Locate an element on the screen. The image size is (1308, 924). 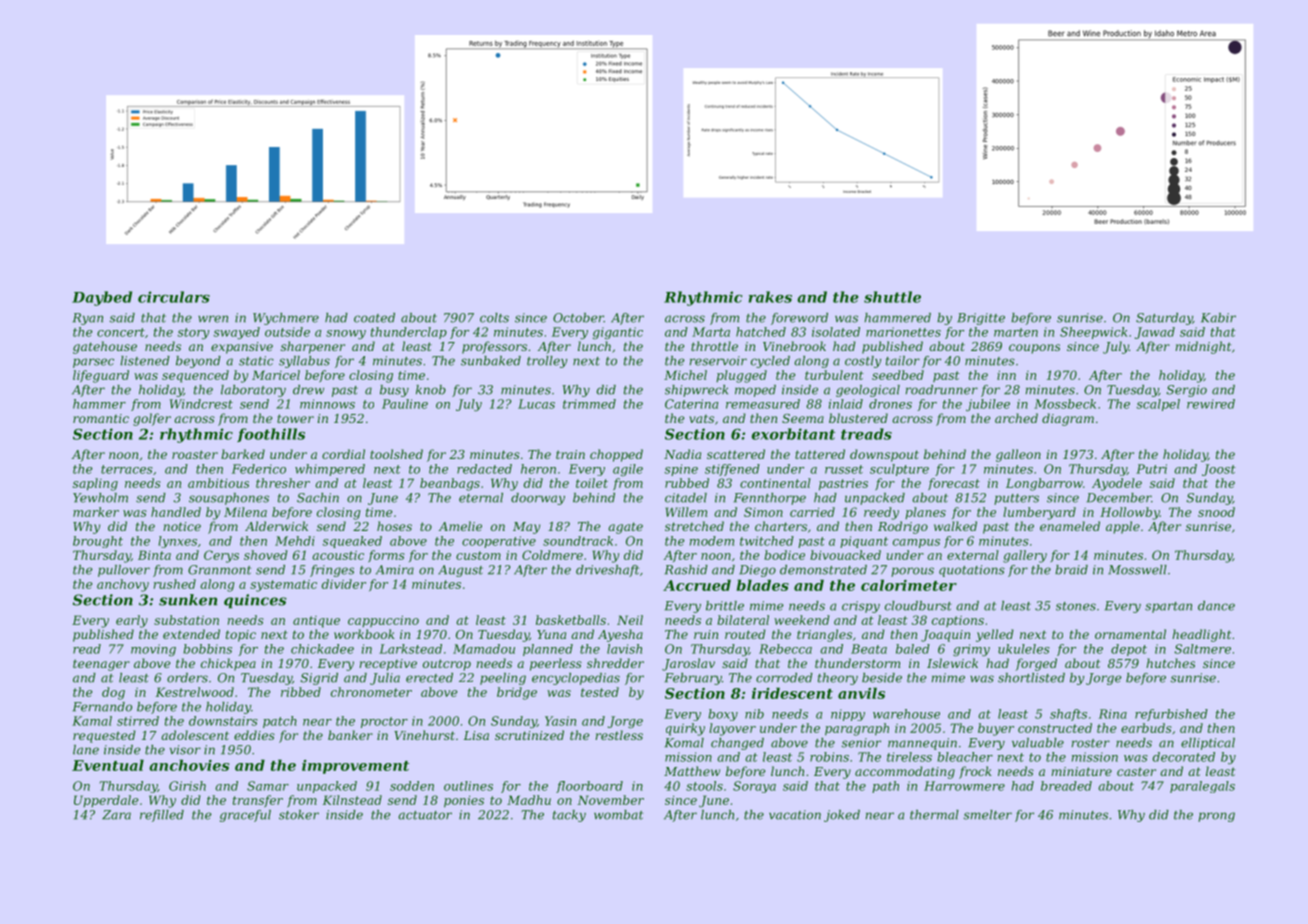
graceful is located at coordinates (245, 816).
